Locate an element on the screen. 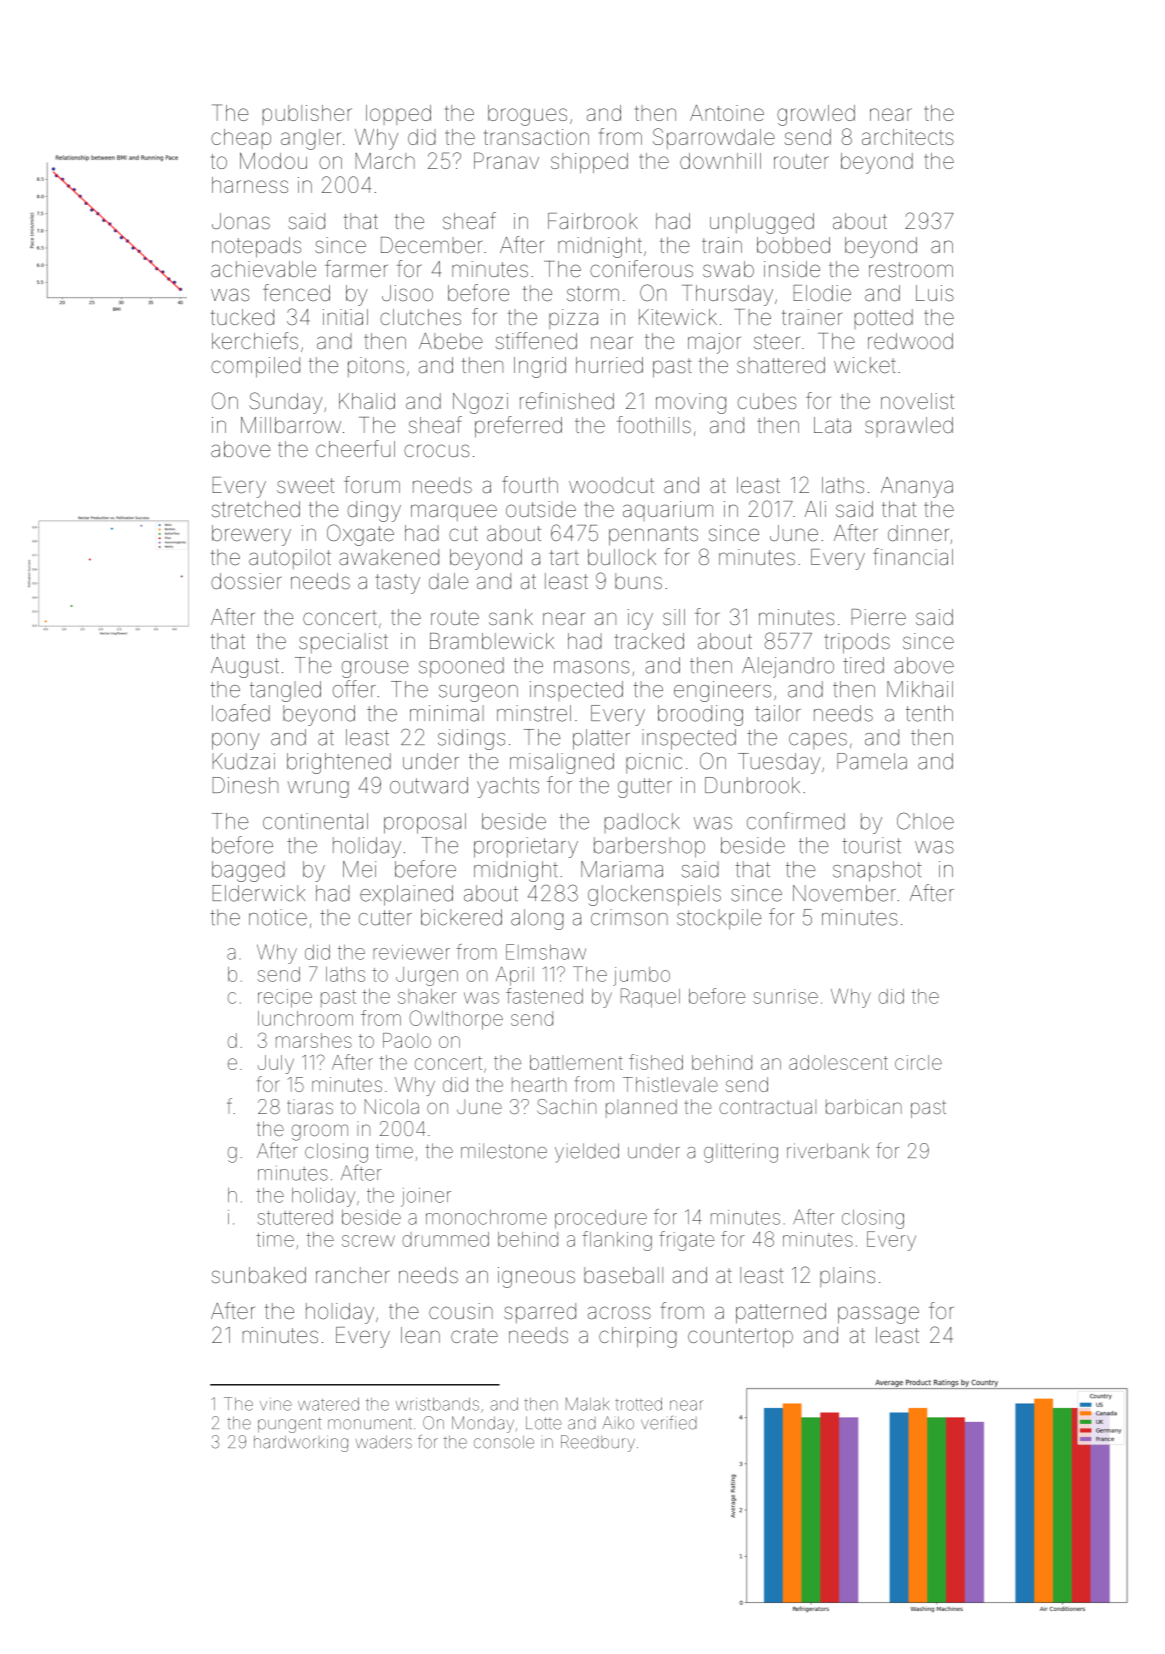  brooding is located at coordinates (700, 715).
